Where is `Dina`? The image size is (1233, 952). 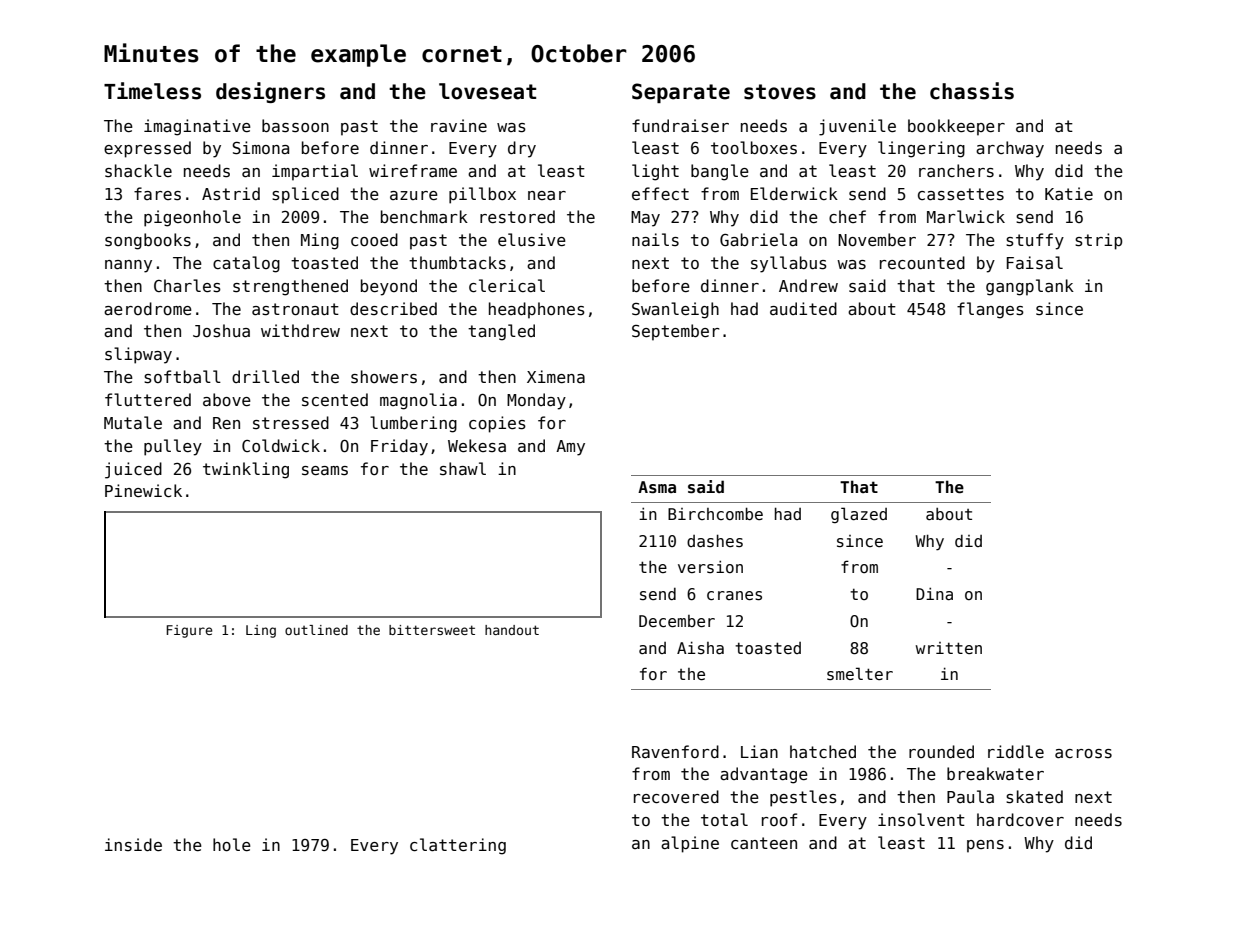 Dina is located at coordinates (934, 593).
